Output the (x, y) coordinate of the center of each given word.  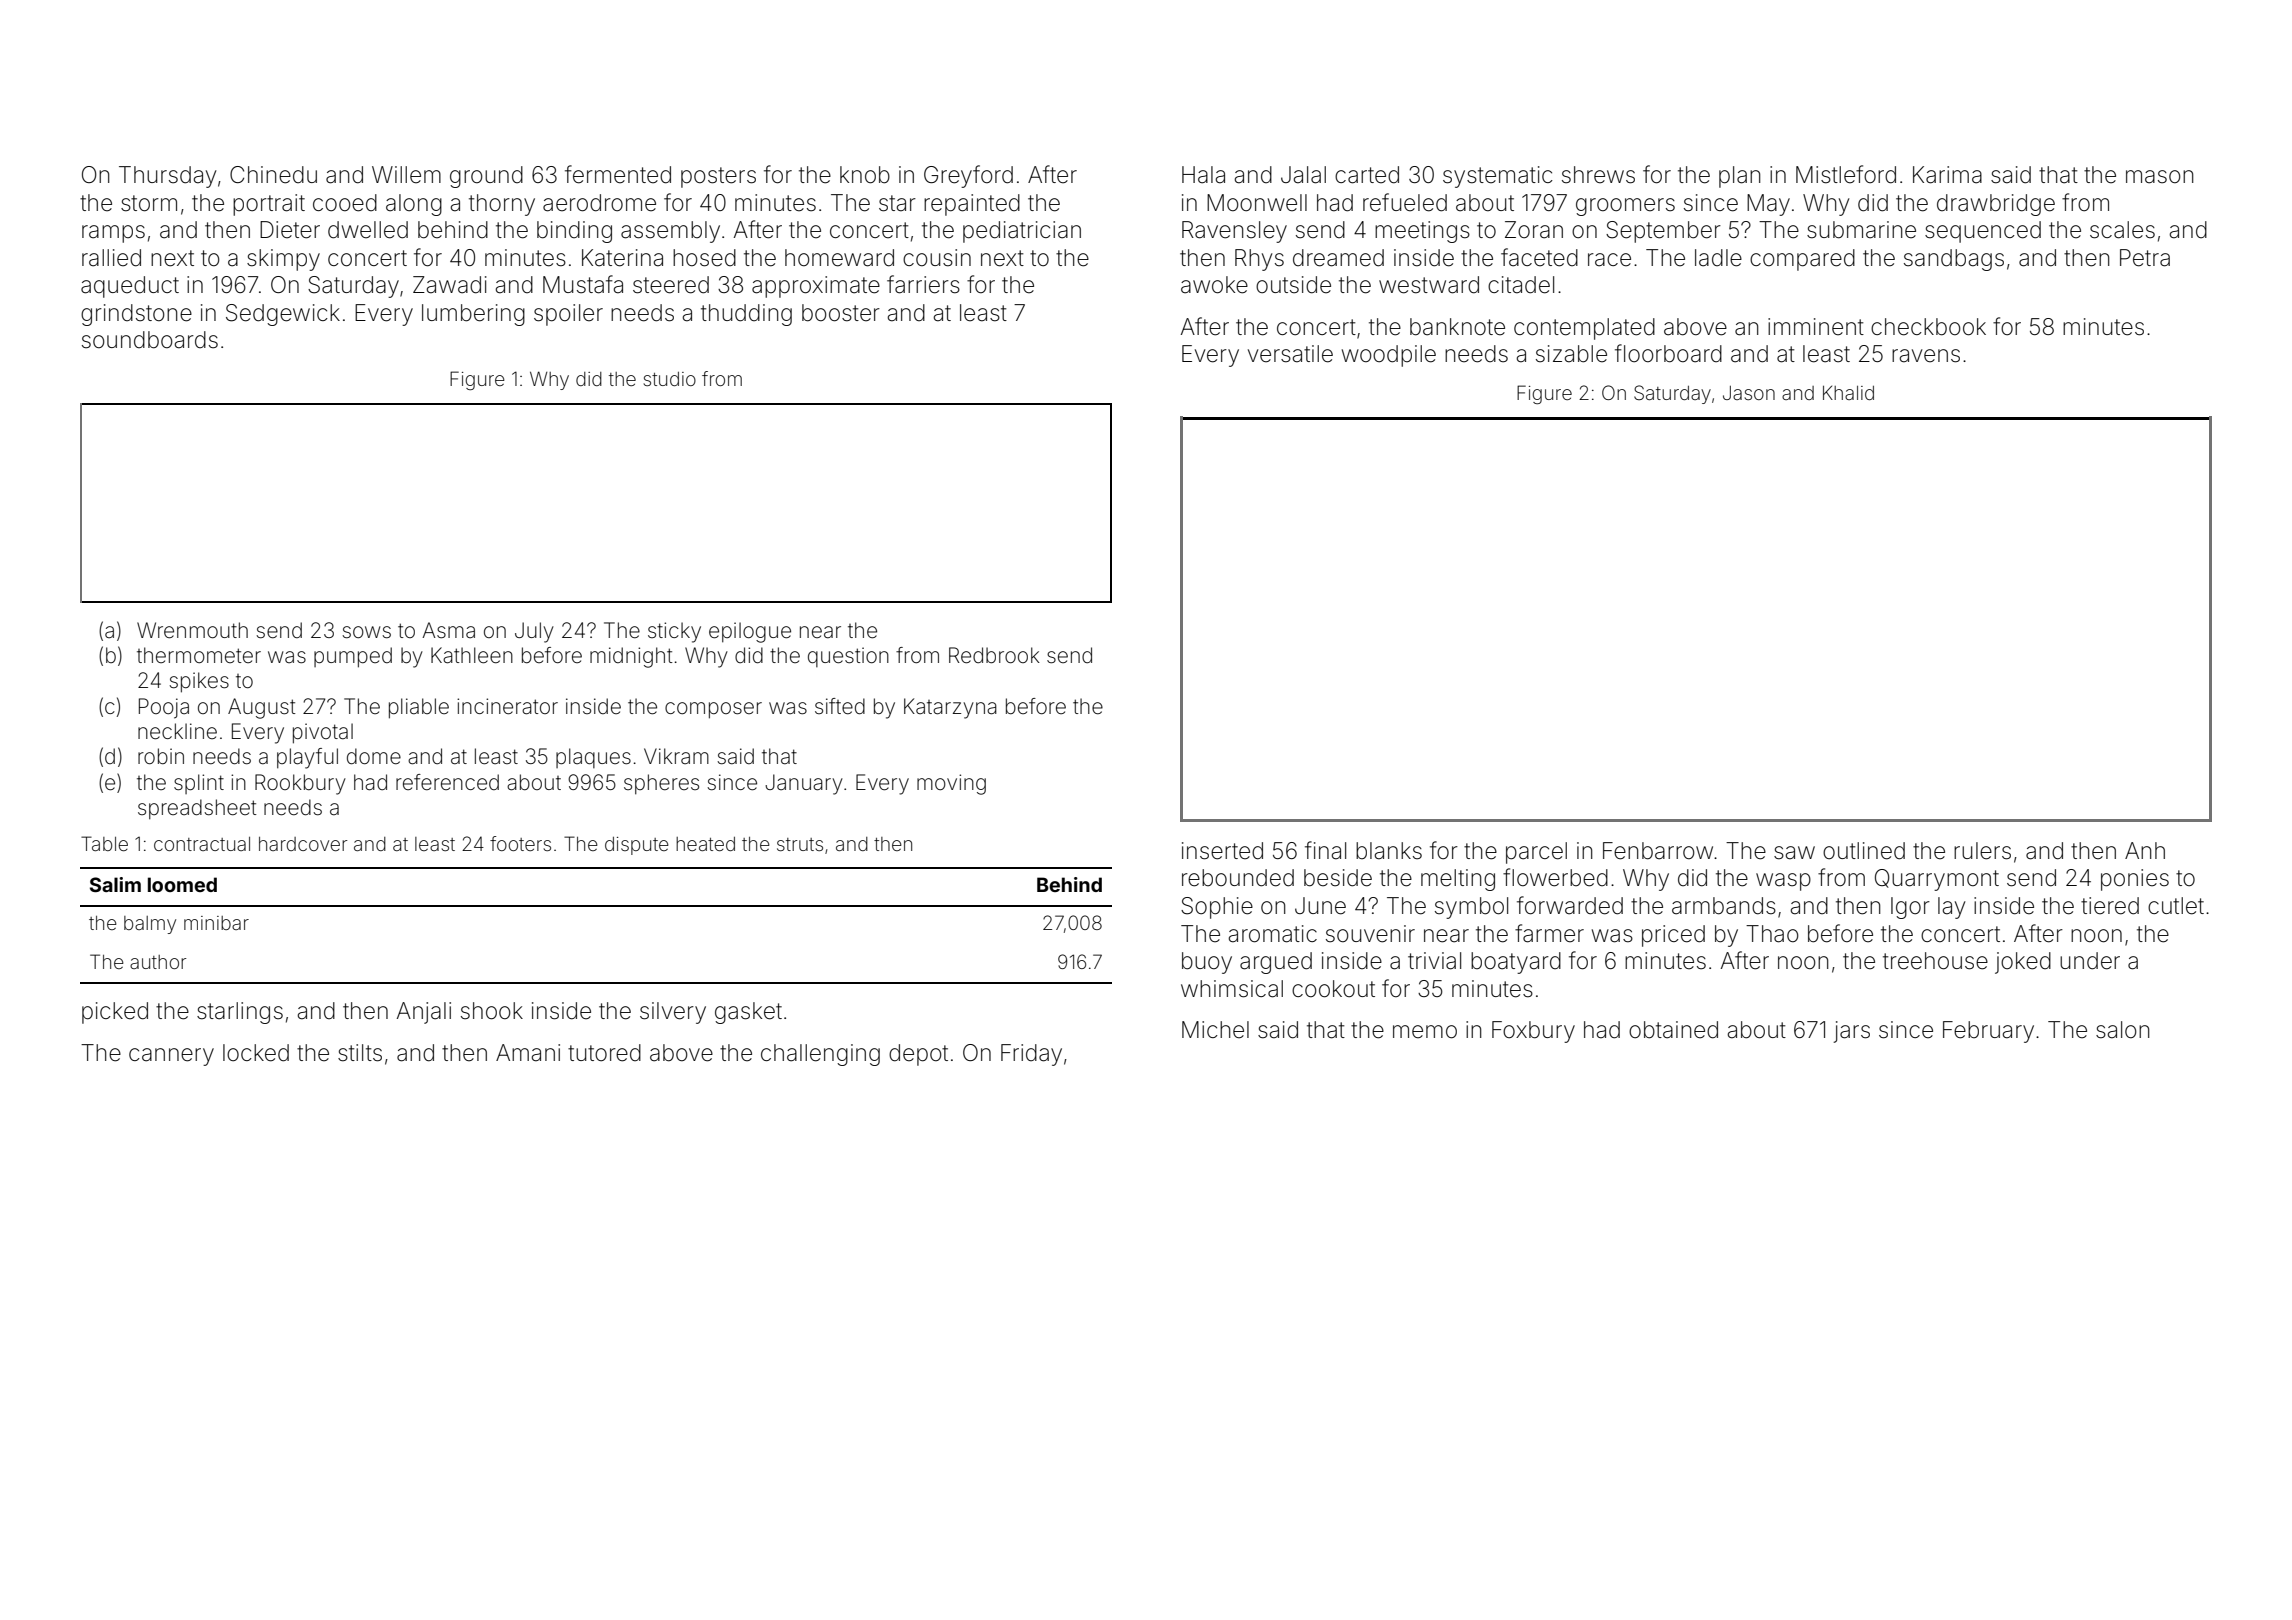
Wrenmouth (192, 630)
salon (2123, 1030)
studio (670, 379)
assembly (670, 232)
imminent (1816, 327)
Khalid (1848, 393)
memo (1425, 1032)
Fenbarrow (1658, 851)
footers (520, 843)
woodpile (1389, 356)
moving (951, 784)
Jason (1749, 393)
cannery (171, 1057)
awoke (1214, 285)
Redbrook (994, 655)
